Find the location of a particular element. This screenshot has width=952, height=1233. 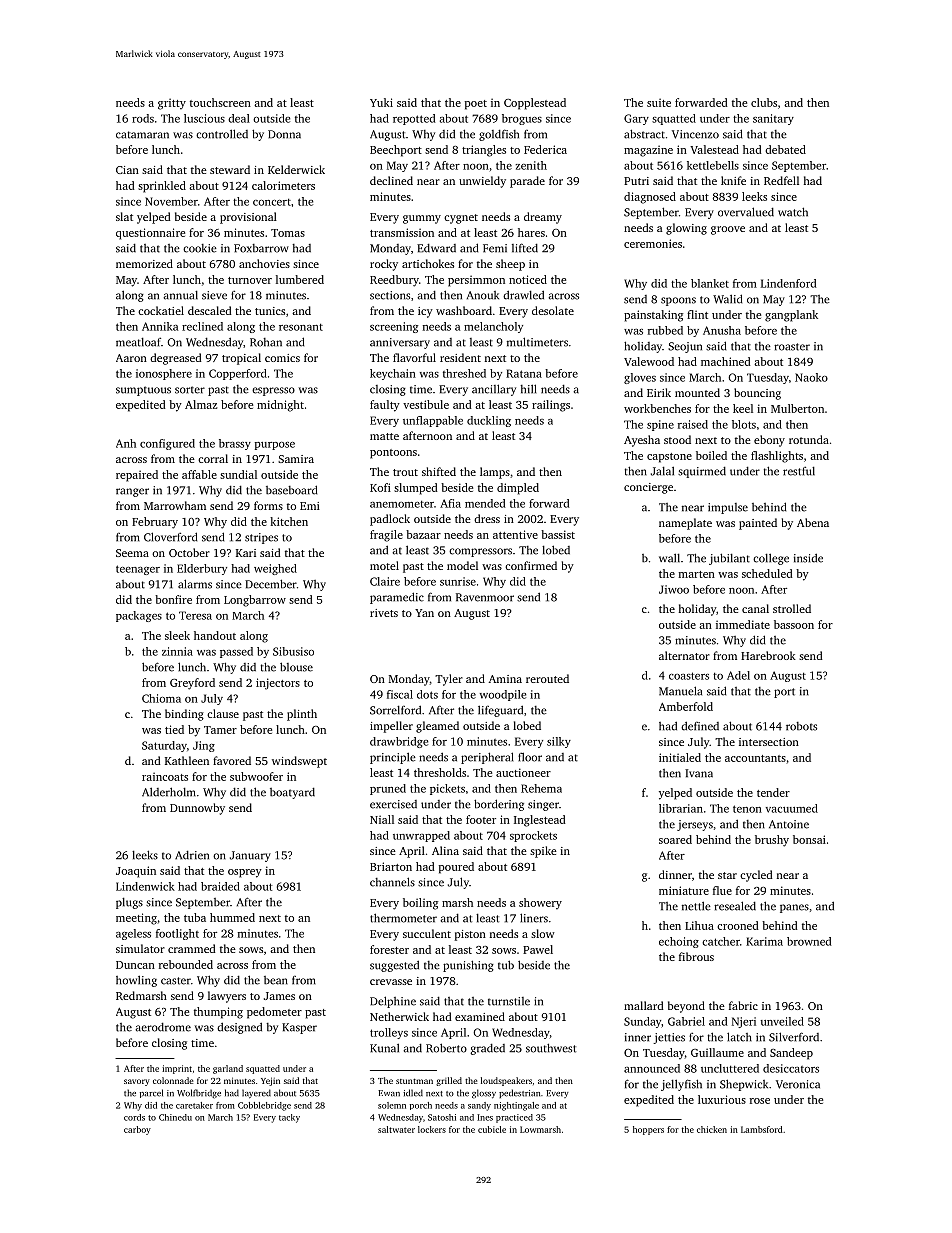

Annika is located at coordinates (160, 326).
